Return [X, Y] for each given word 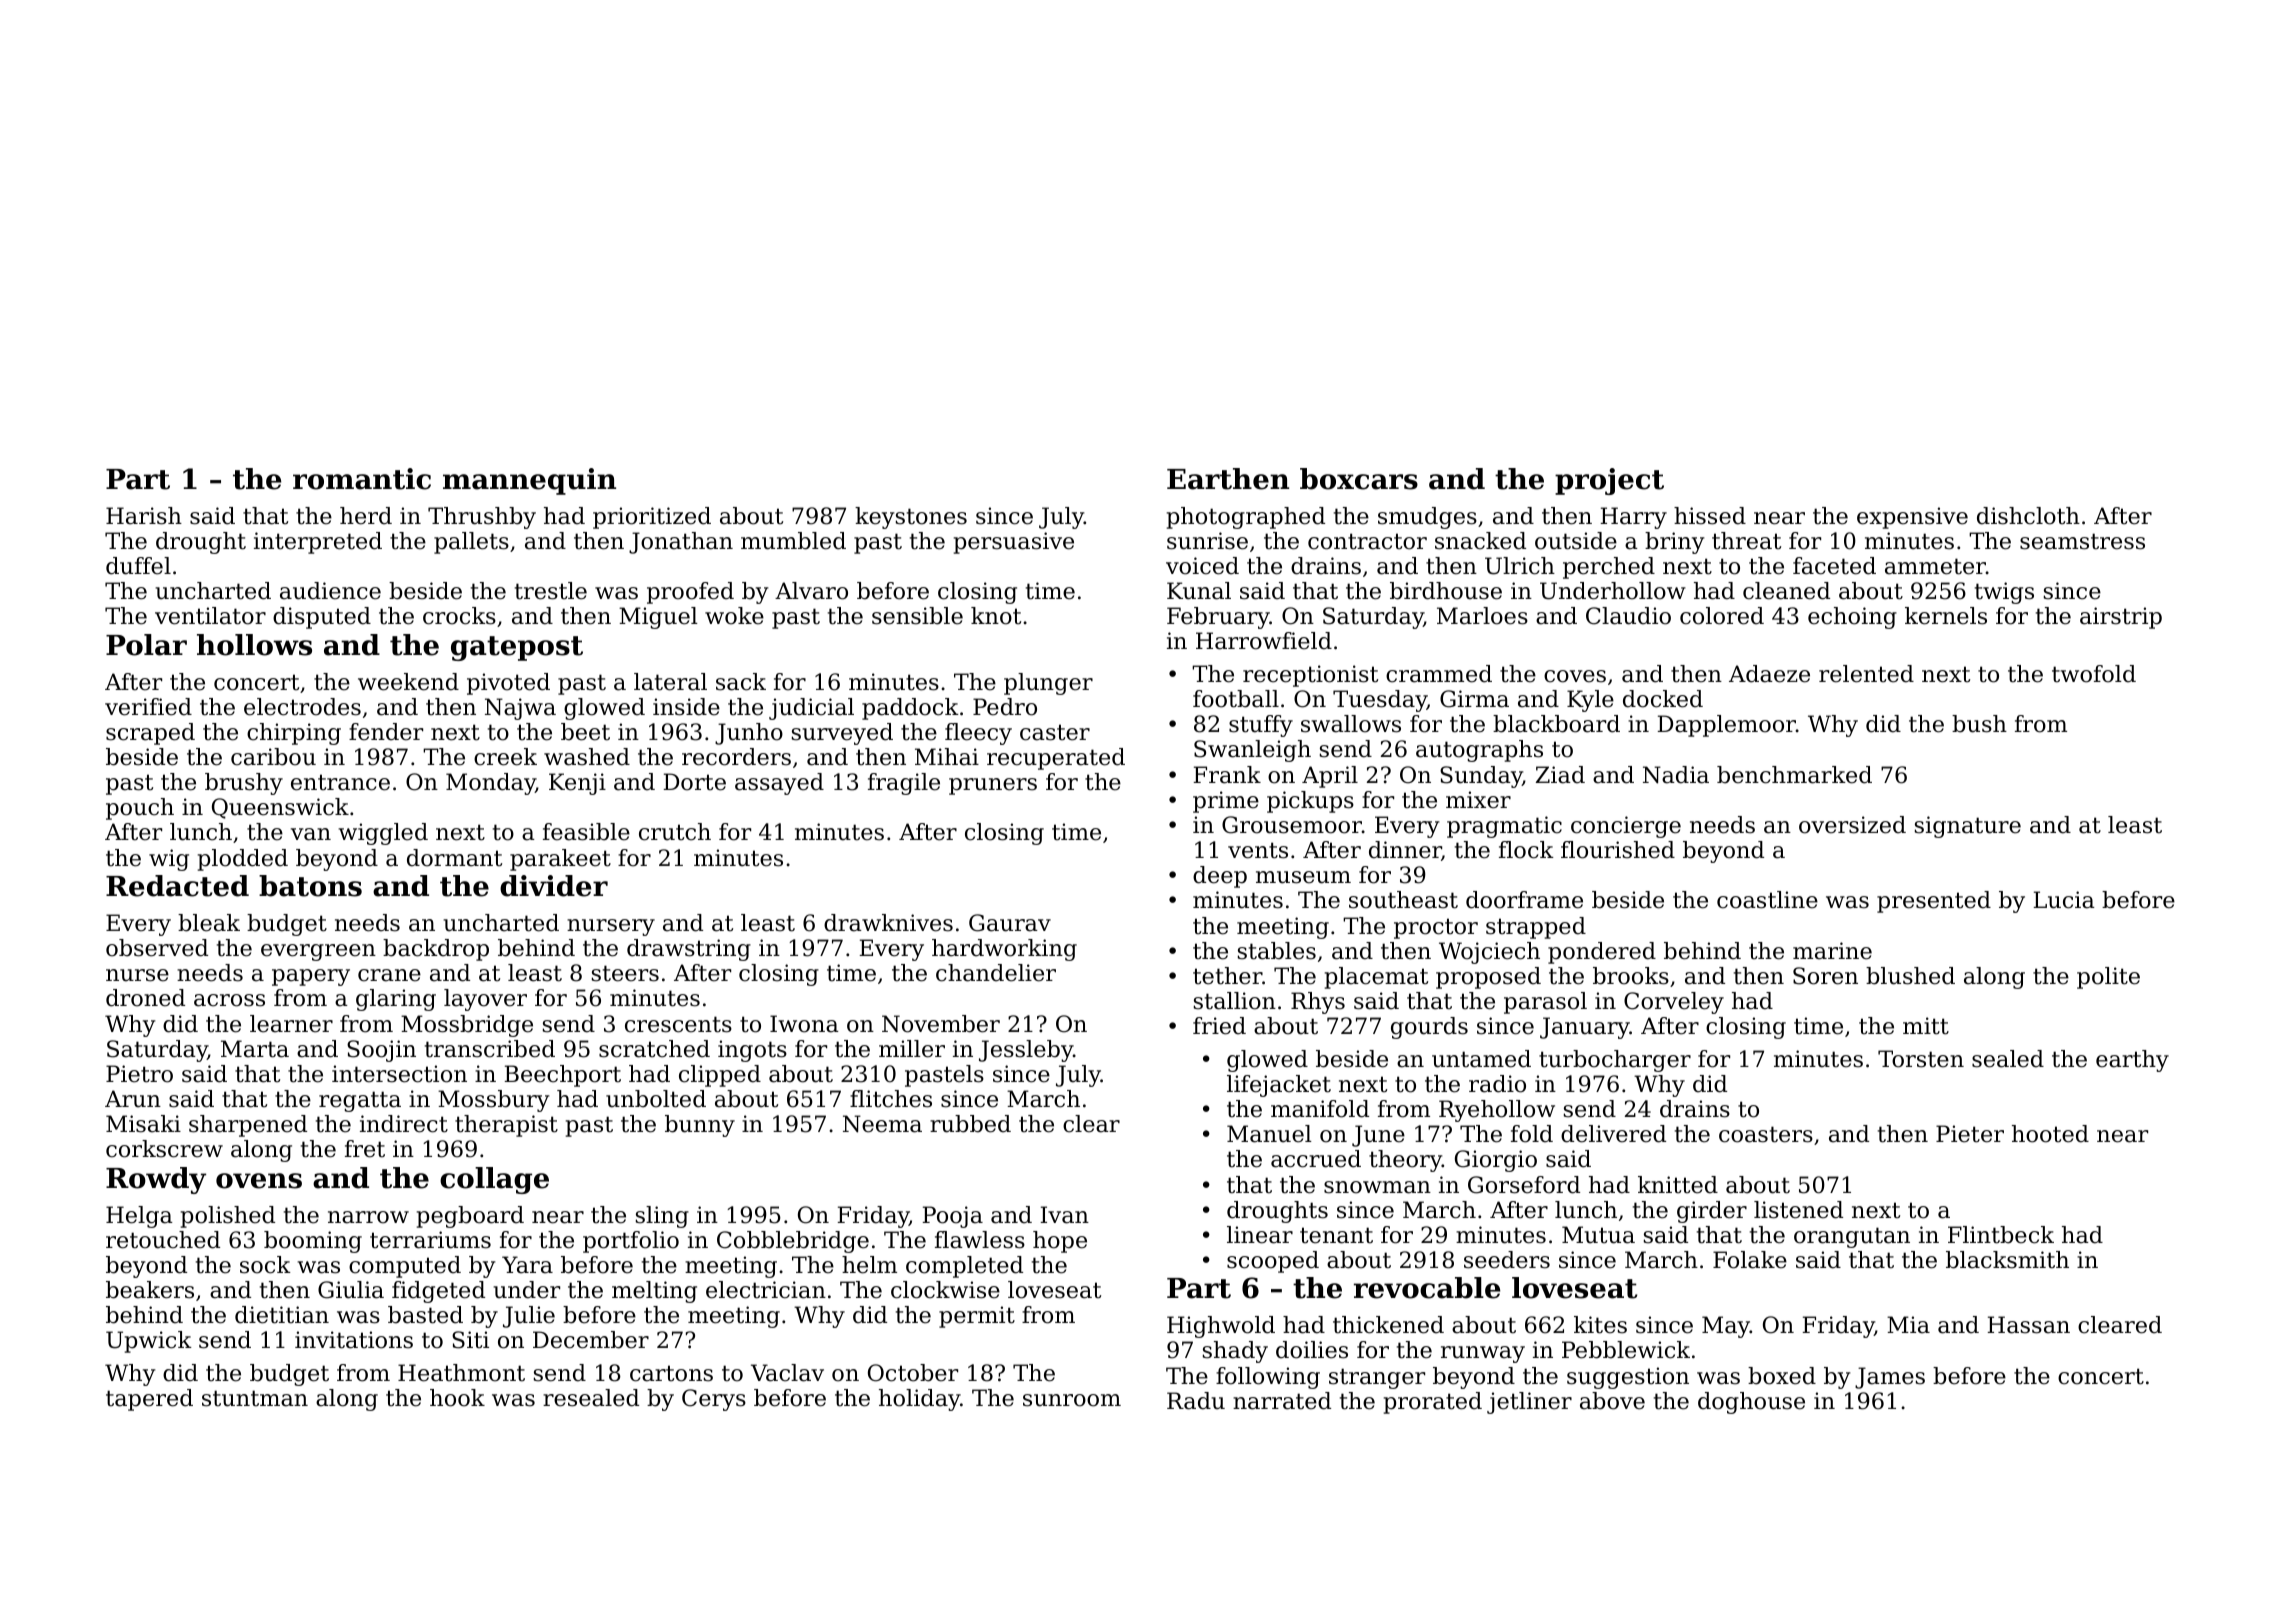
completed [964, 1267]
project [1609, 481]
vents [1258, 850]
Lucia [2064, 900]
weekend [408, 682]
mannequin [529, 481]
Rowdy [156, 1180]
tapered [149, 1400]
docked [1663, 699]
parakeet [560, 860]
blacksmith [2007, 1260]
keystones [911, 518]
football [1236, 699]
